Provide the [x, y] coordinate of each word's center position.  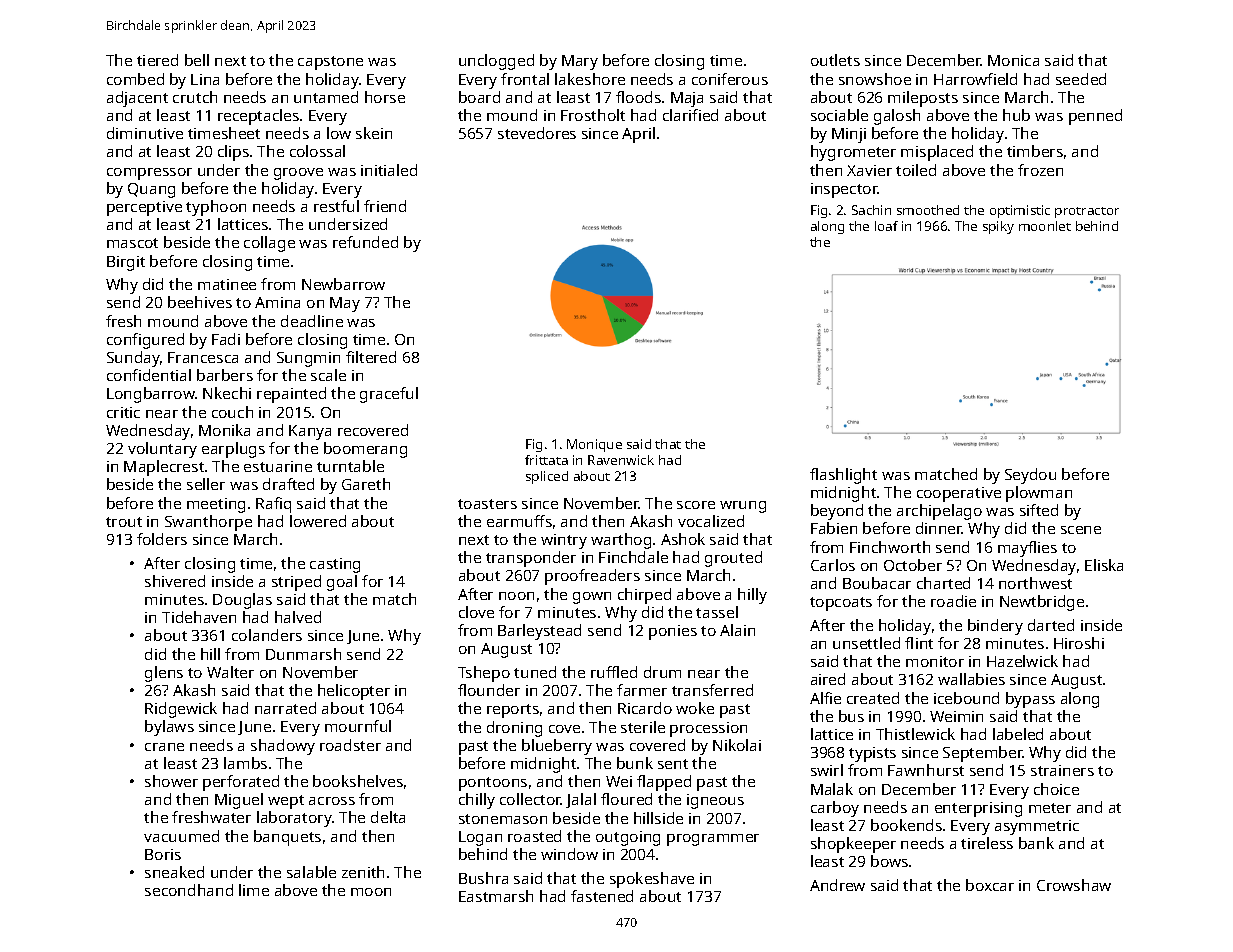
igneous [715, 801]
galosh [897, 117]
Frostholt [593, 115]
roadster [350, 745]
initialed [389, 170]
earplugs [233, 450]
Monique [594, 445]
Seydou [1030, 476]
